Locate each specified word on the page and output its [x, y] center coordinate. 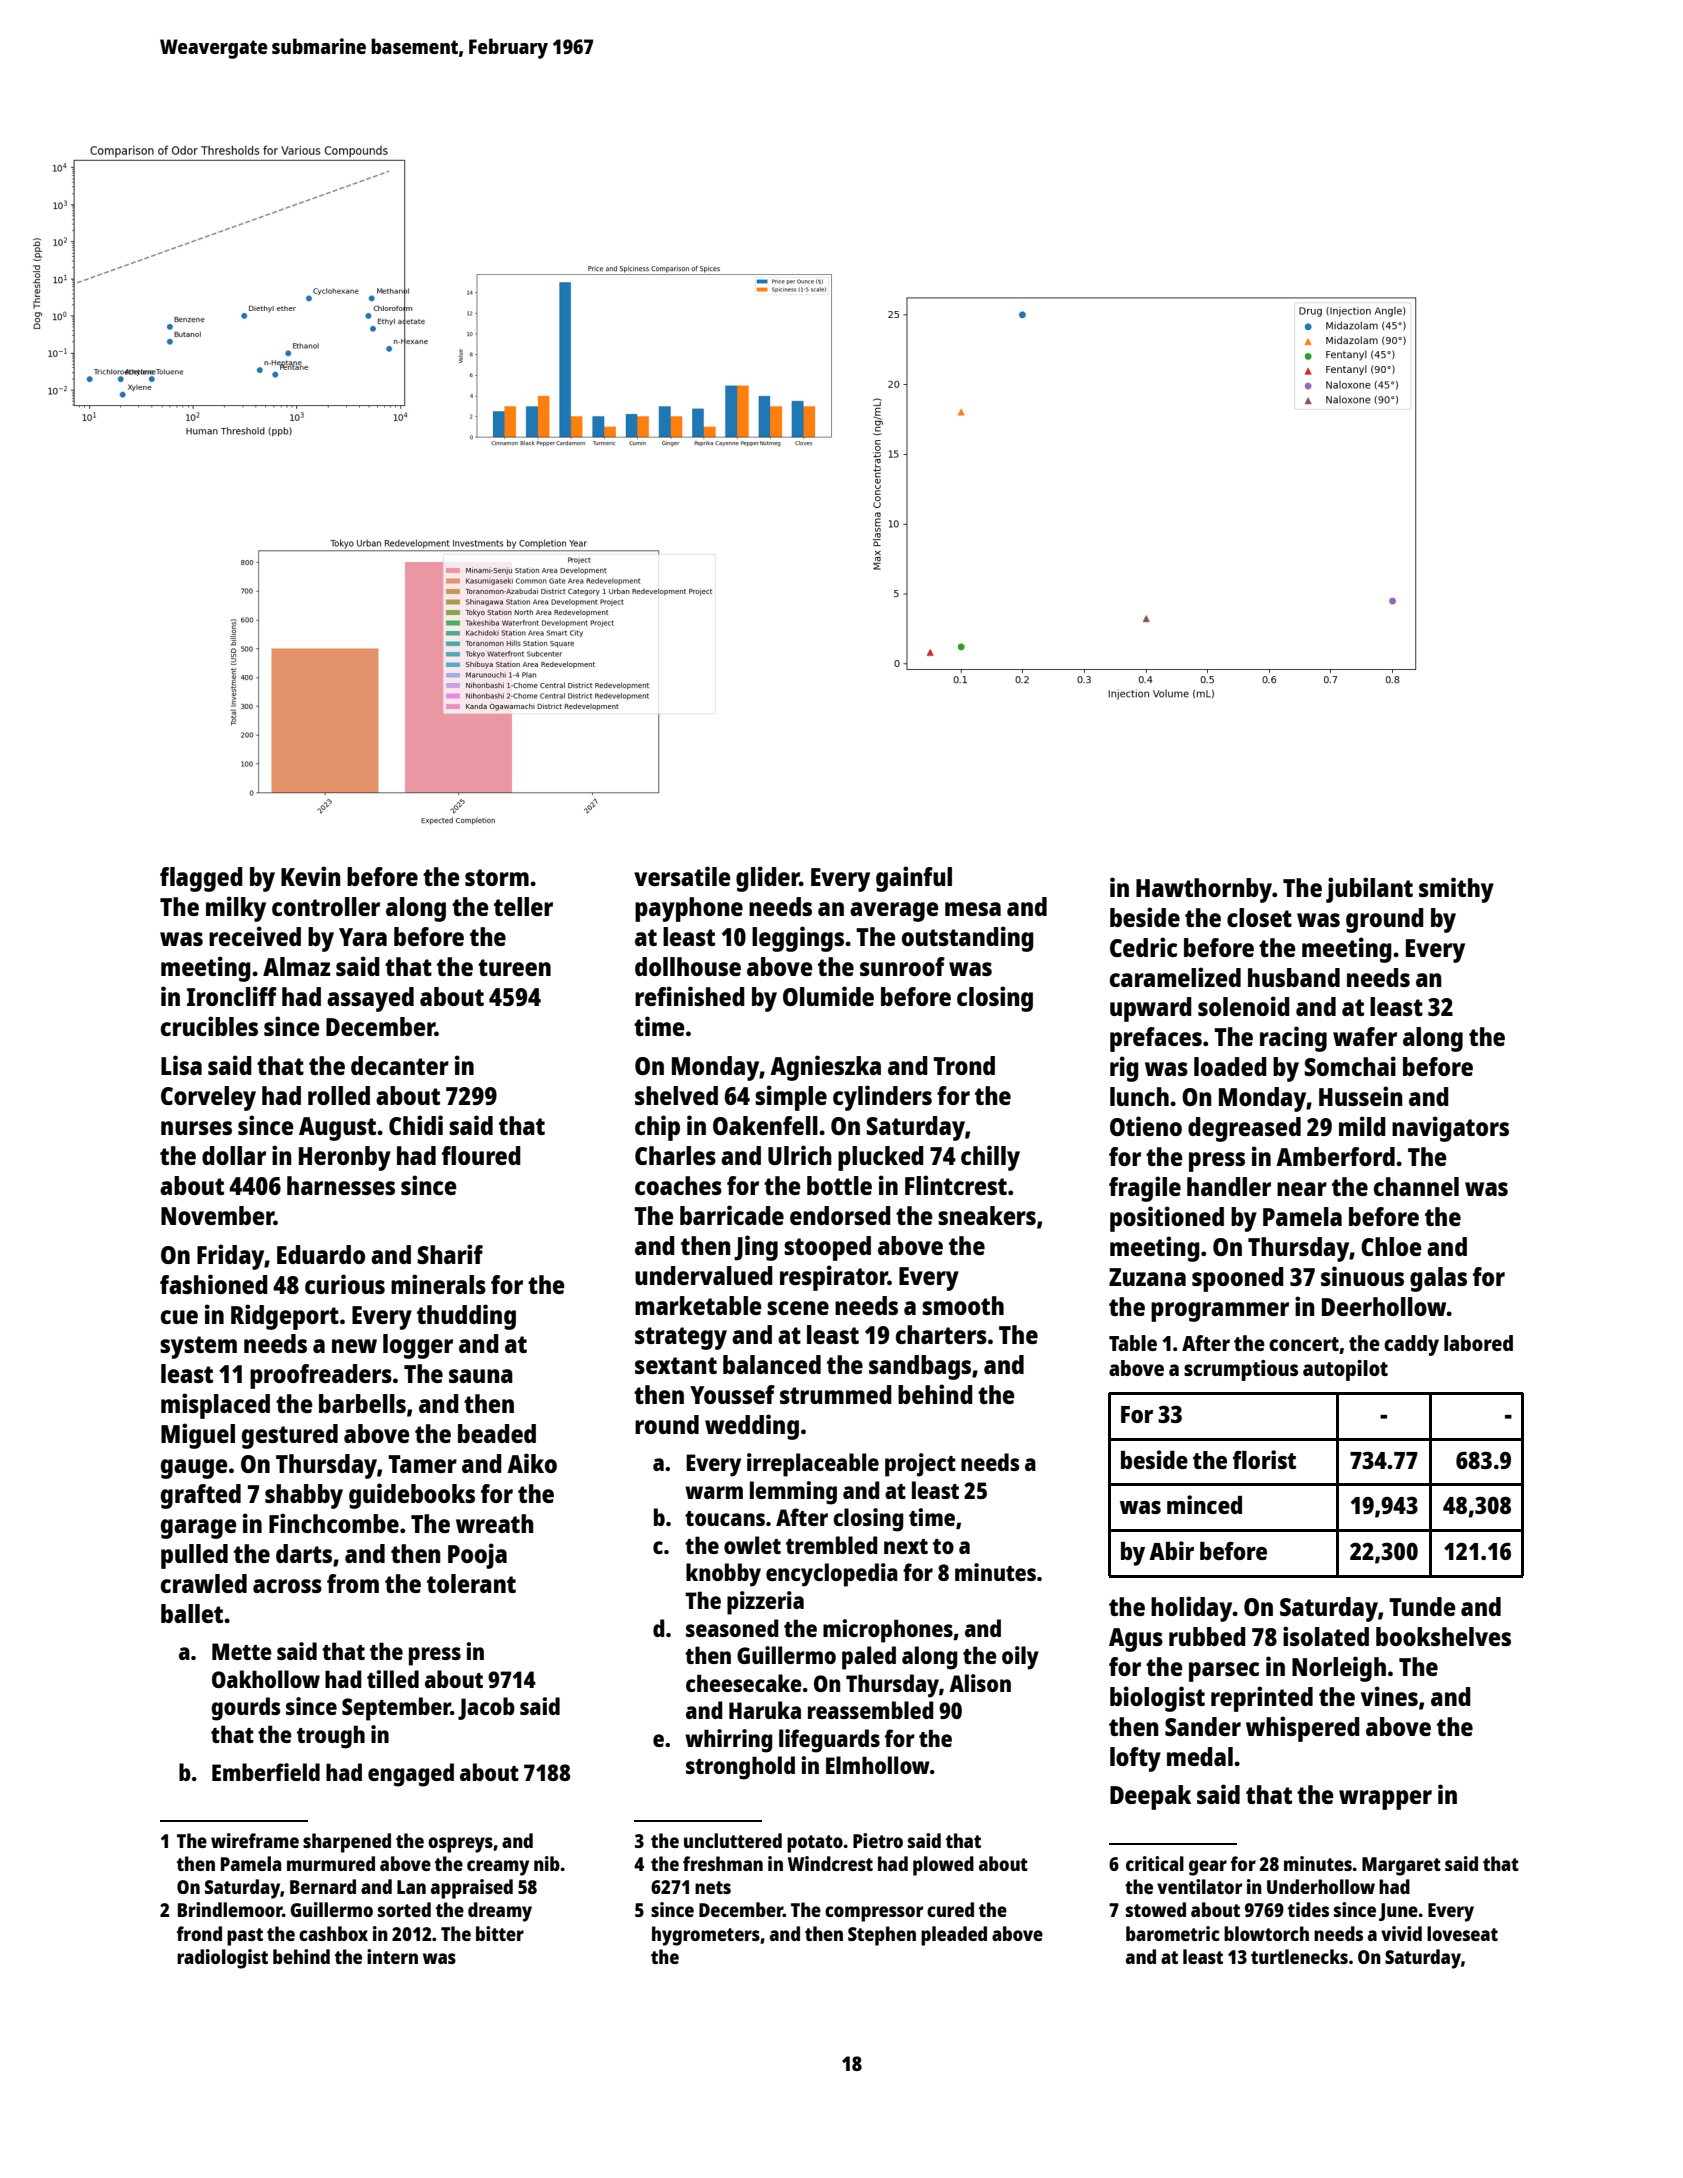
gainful [914, 879]
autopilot [1345, 1370]
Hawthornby [1204, 890]
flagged [201, 879]
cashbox [333, 1933]
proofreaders [321, 1376]
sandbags [920, 1367]
